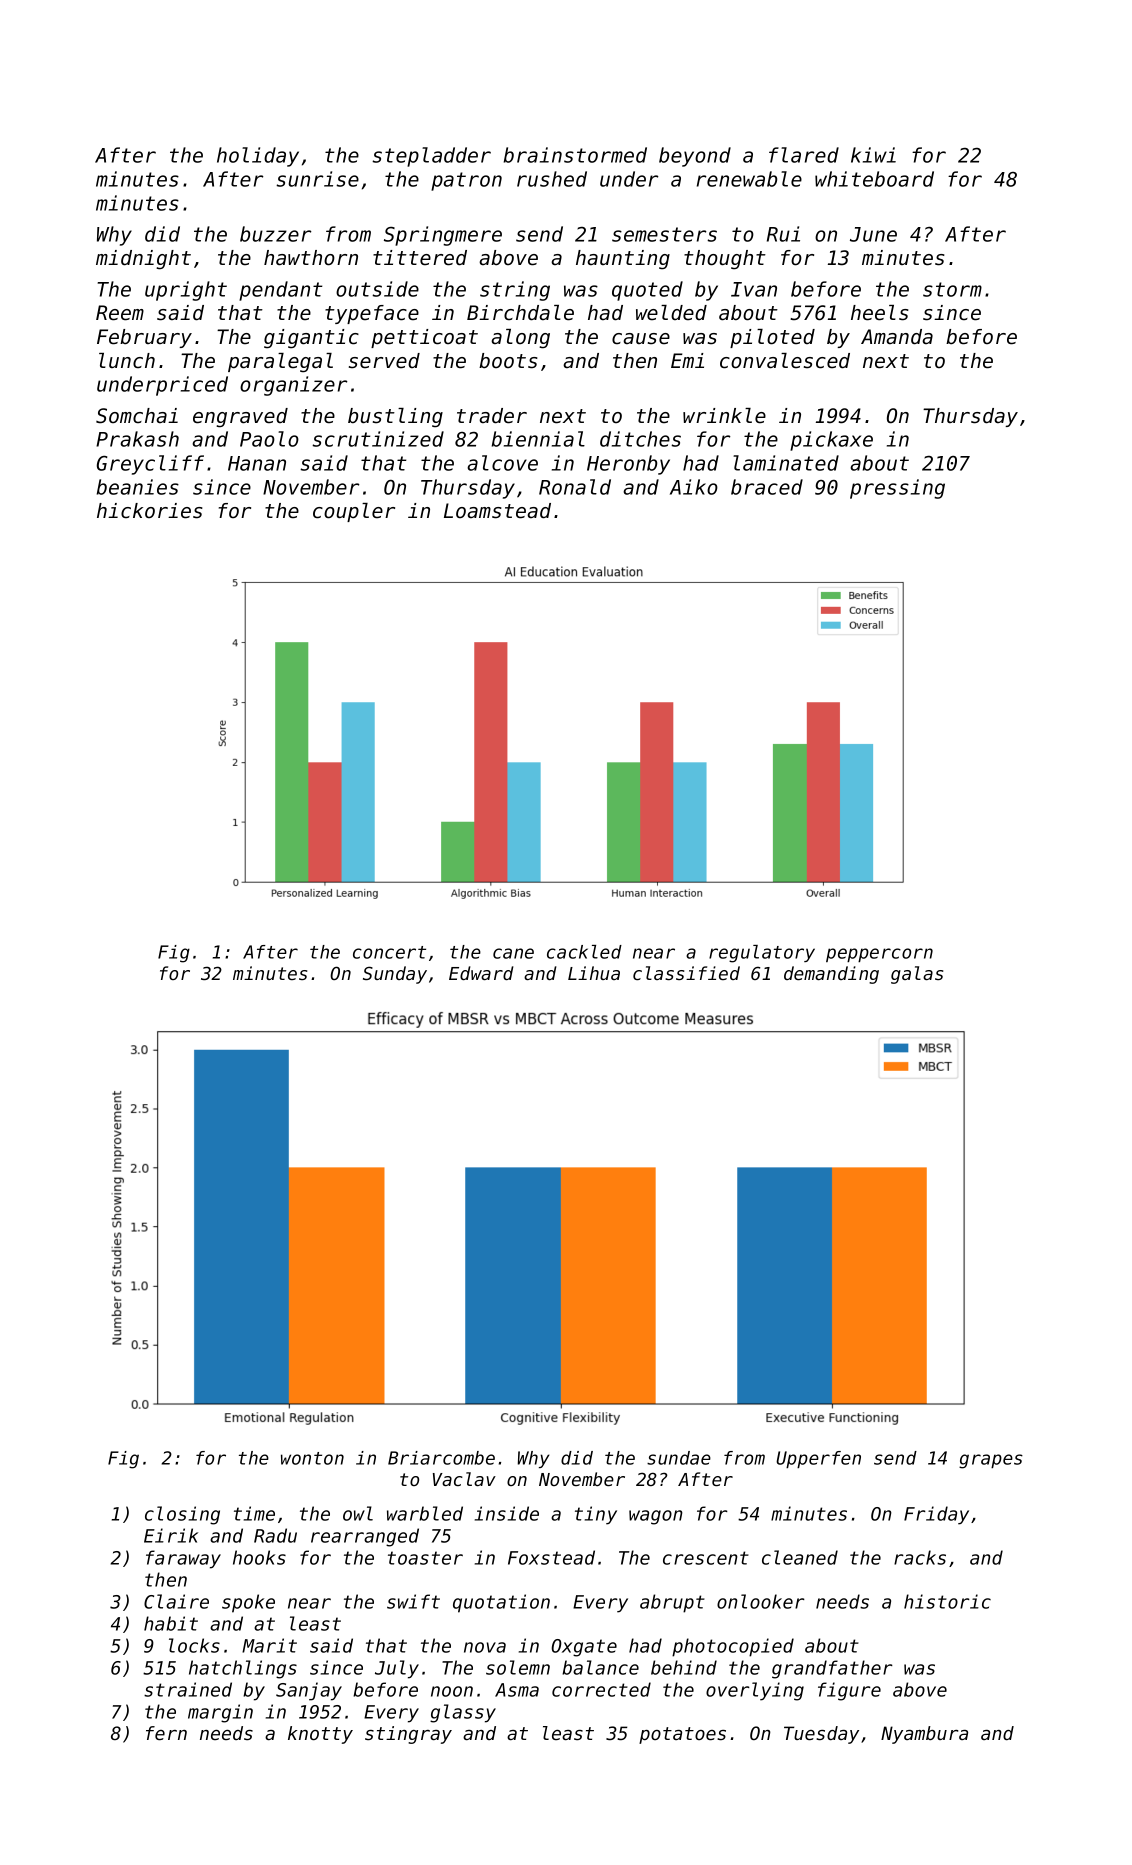 This screenshot has height=1865, width=1132. I want to click on Amanda, so click(897, 337).
